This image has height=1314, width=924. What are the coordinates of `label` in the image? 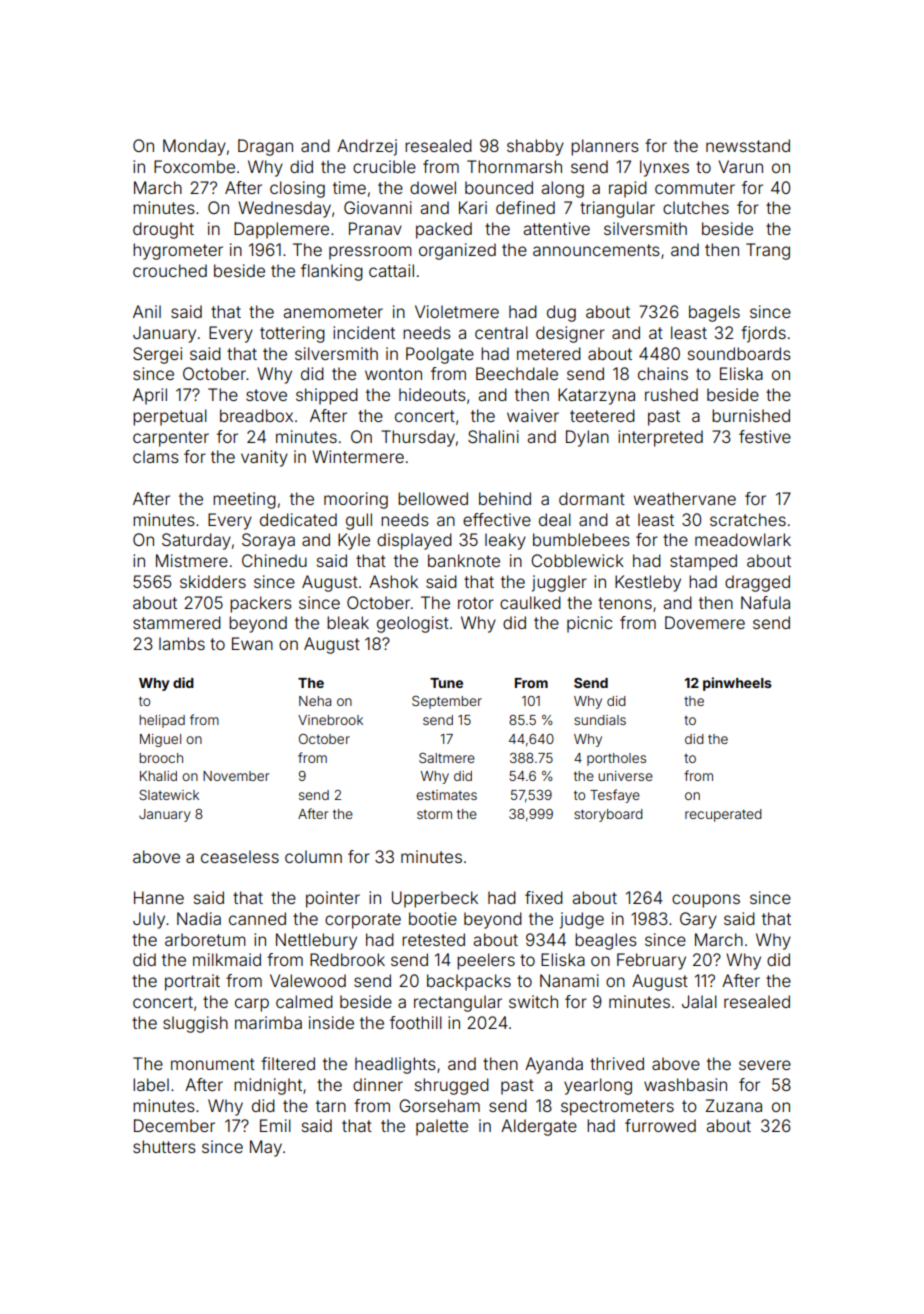 It's located at (151, 1084).
